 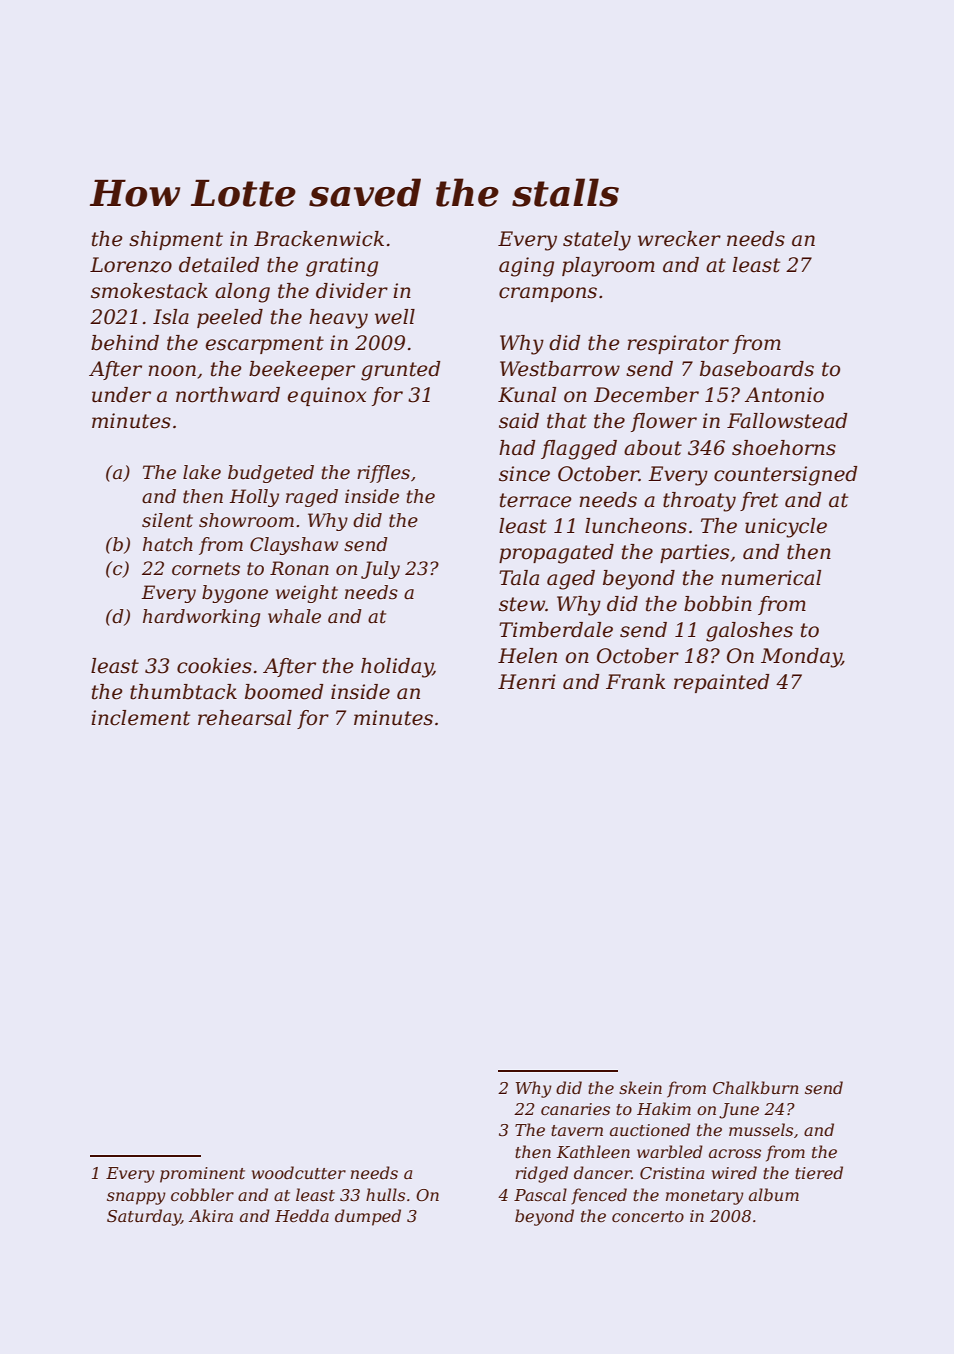 I want to click on skein, so click(x=640, y=1087).
